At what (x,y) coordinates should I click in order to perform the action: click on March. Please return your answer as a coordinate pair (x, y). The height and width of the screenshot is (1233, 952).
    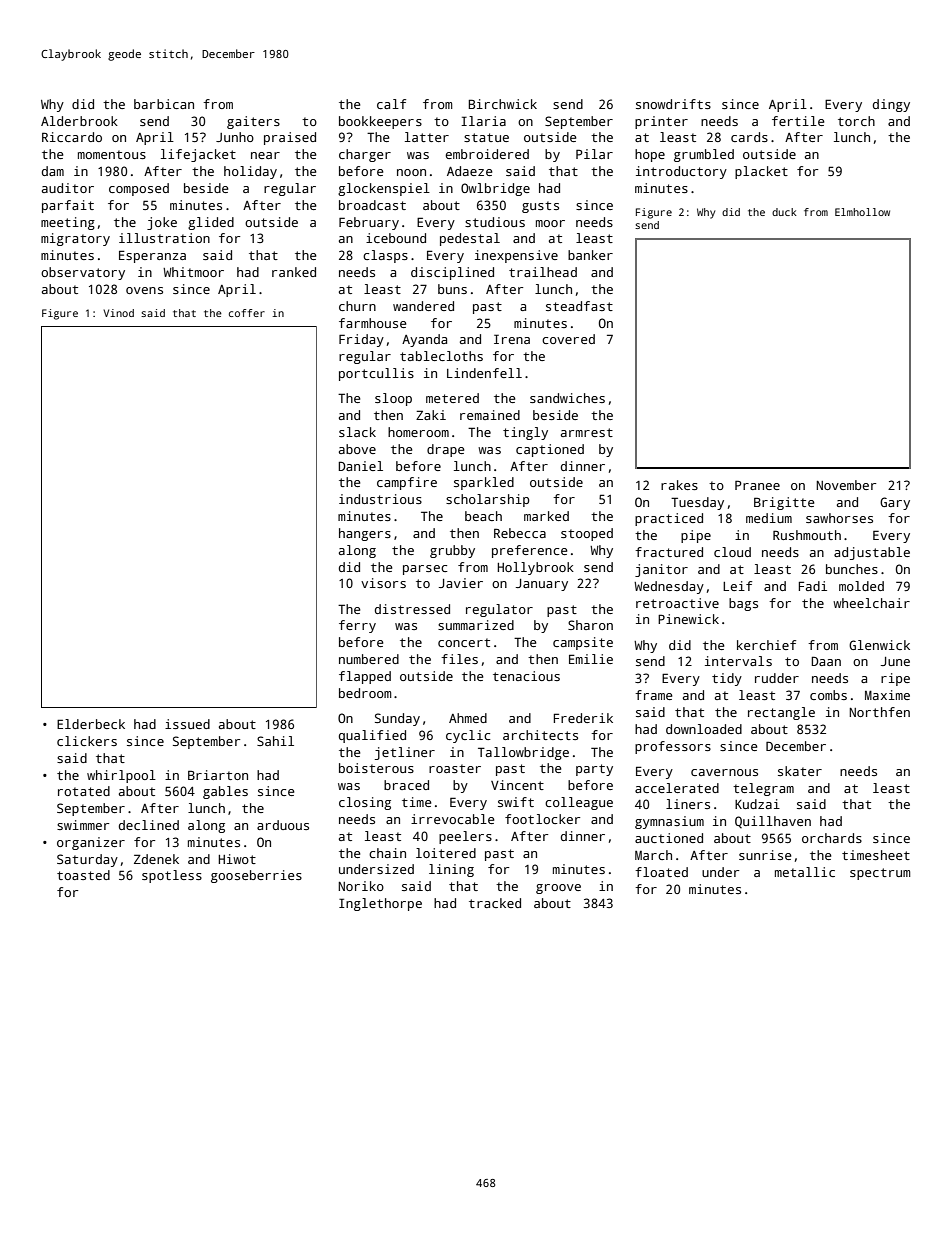
    Looking at the image, I should click on (653, 855).
